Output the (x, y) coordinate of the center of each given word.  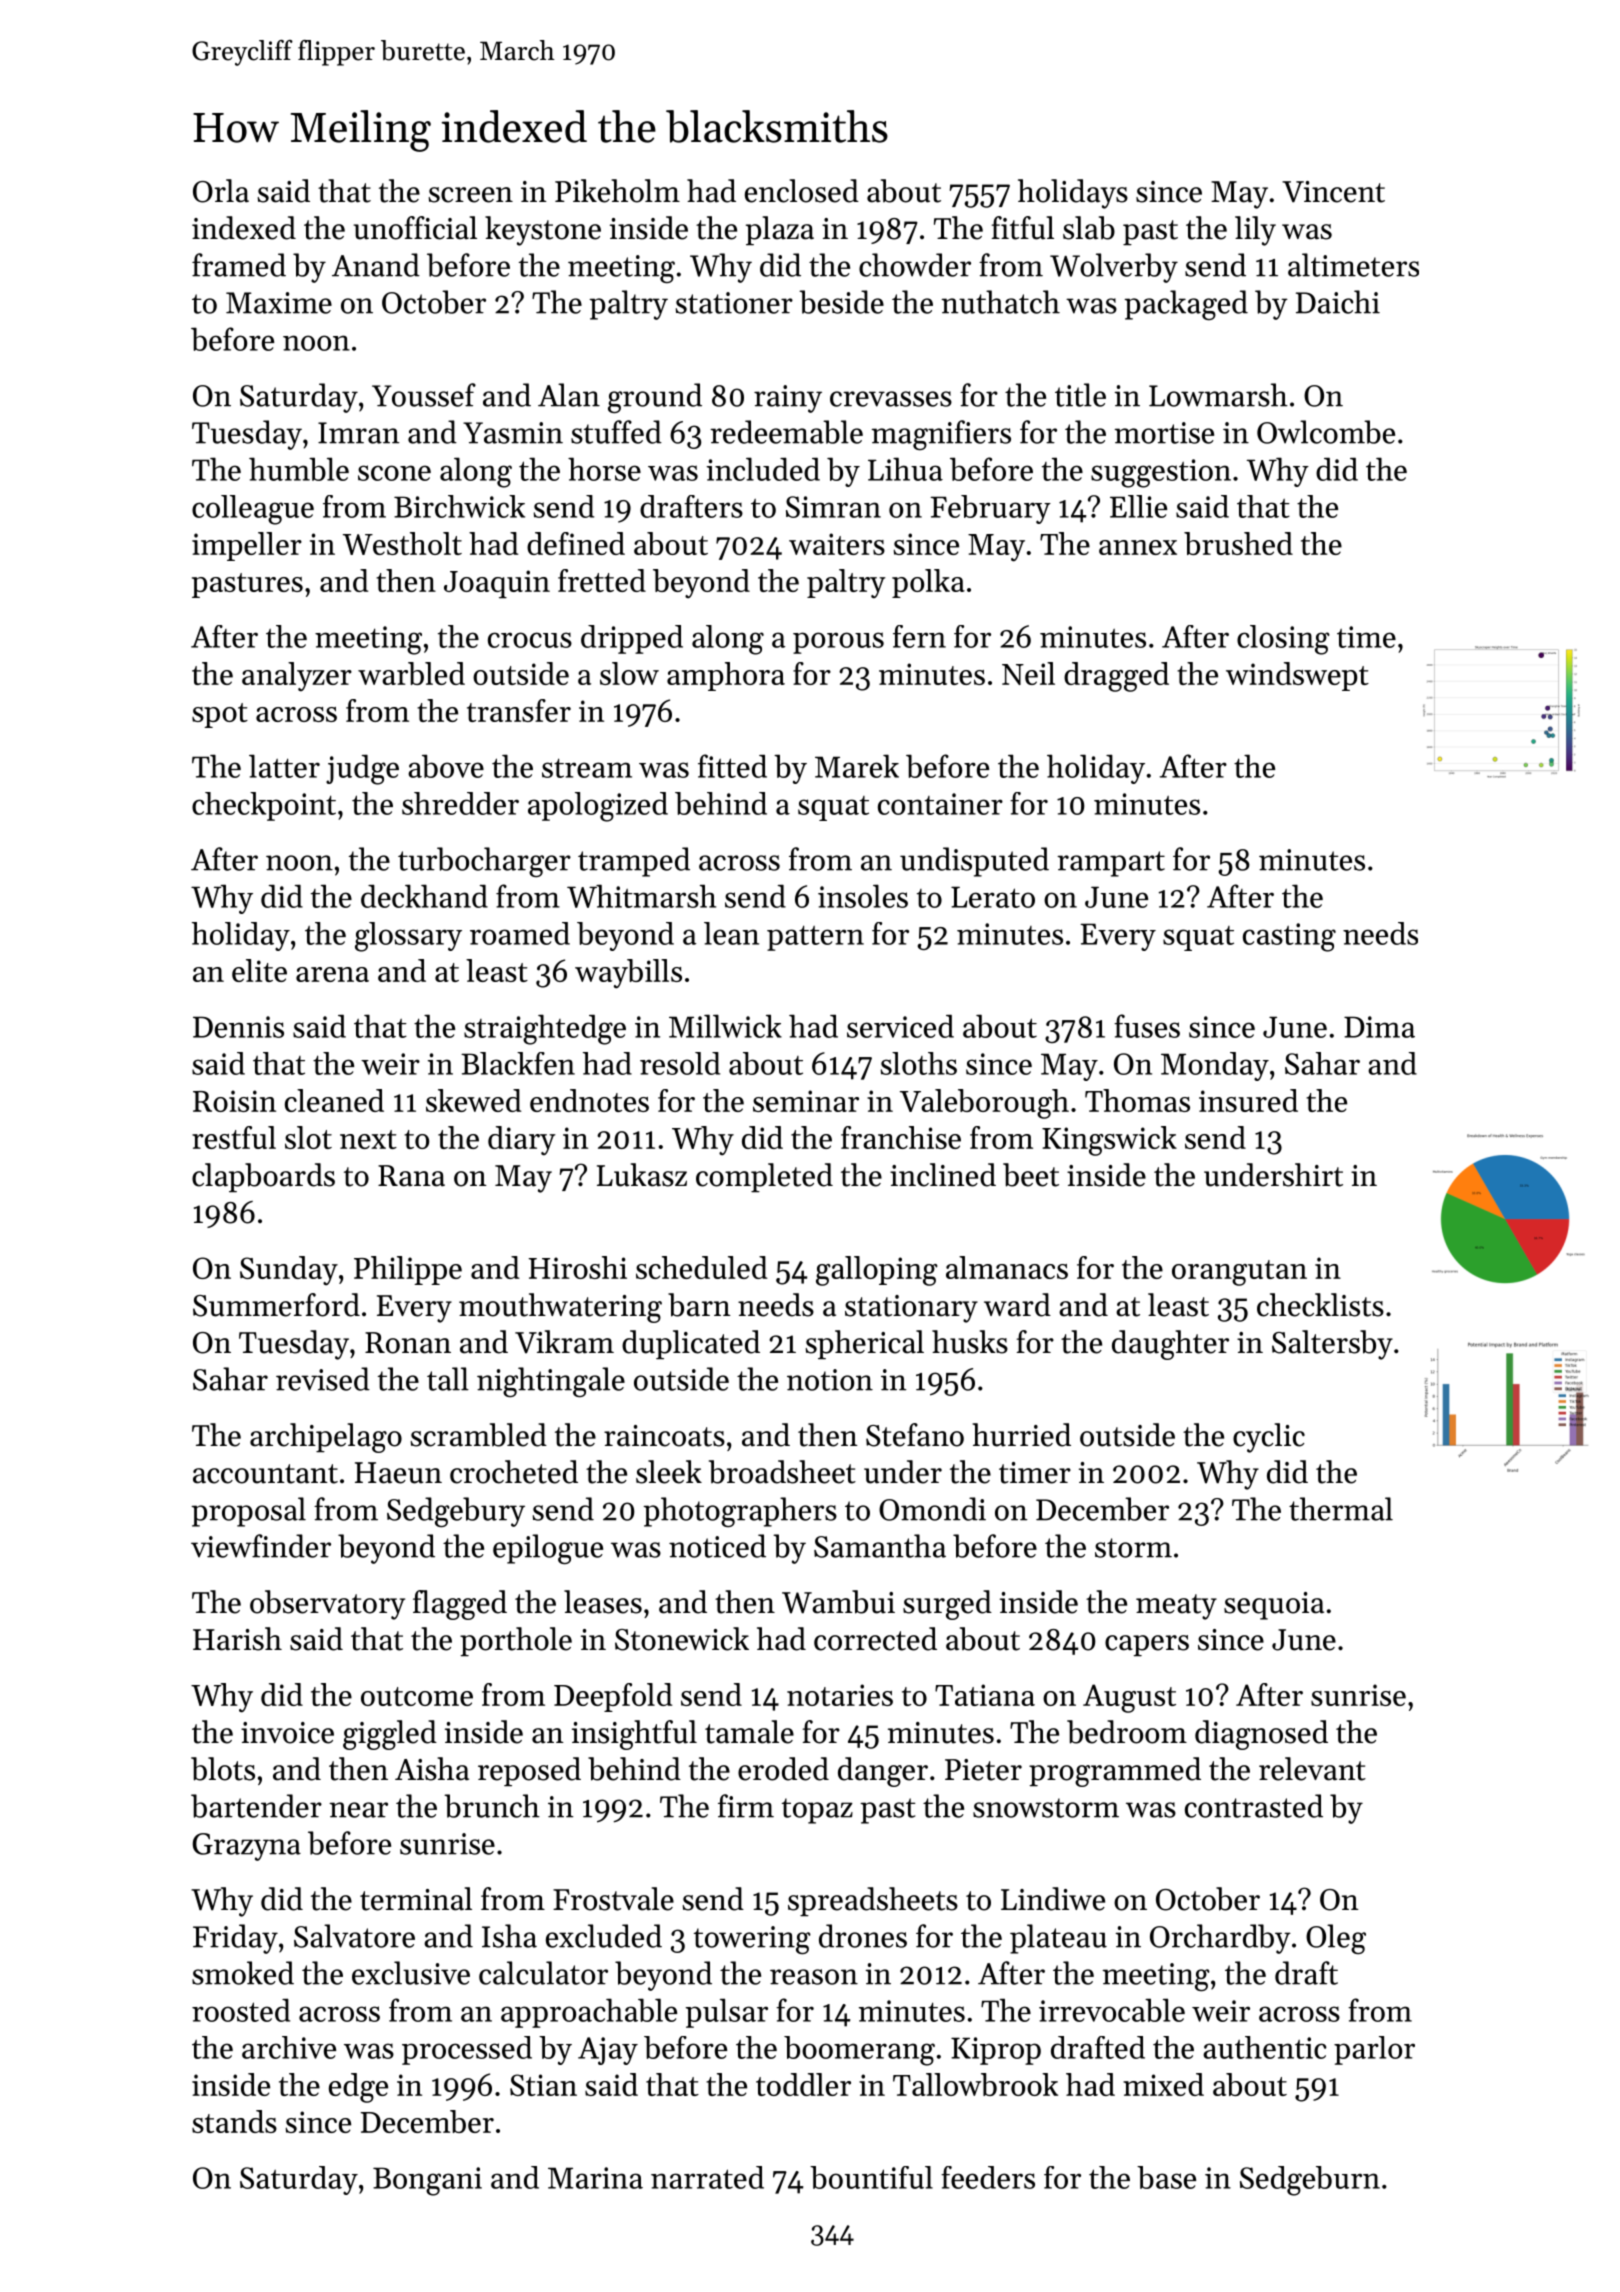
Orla (221, 191)
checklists (1320, 1305)
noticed (717, 1546)
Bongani (427, 2181)
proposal (248, 1512)
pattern (815, 938)
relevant (1312, 1769)
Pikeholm (617, 191)
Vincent (1333, 192)
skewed (473, 1100)
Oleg (1336, 1939)
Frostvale (613, 1899)
